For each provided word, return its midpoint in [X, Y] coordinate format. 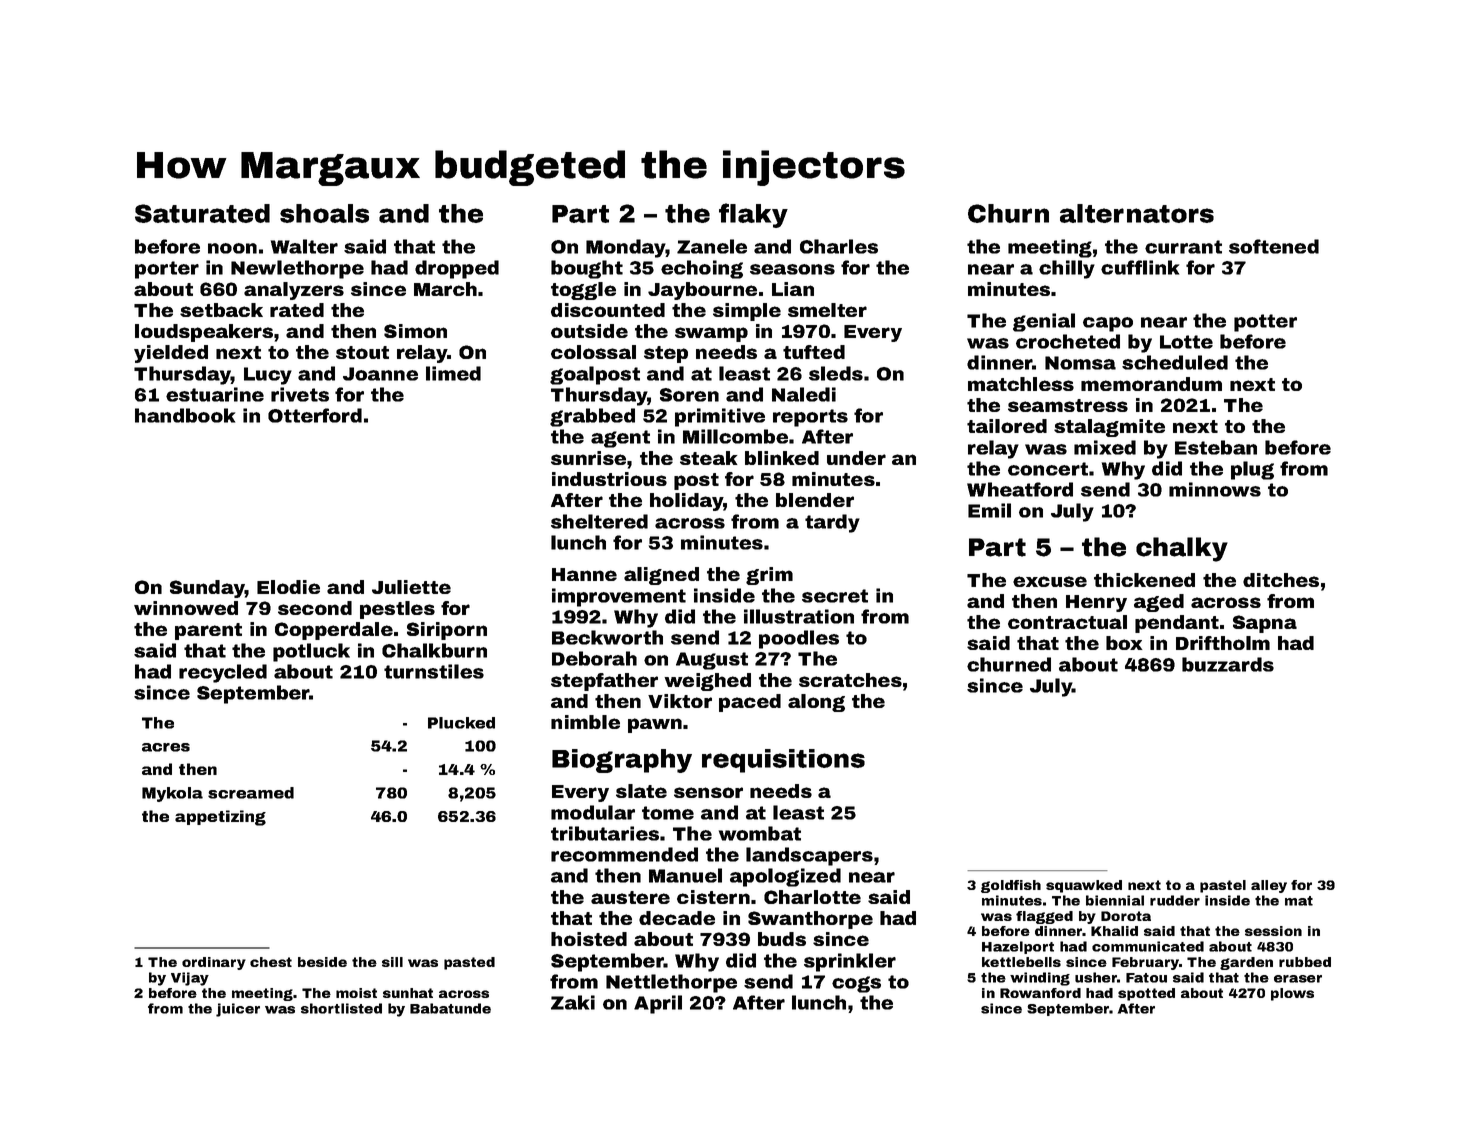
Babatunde [450, 1008]
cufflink [1140, 267]
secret [835, 596]
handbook [185, 415]
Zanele [712, 246]
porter [167, 270]
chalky [1182, 549]
